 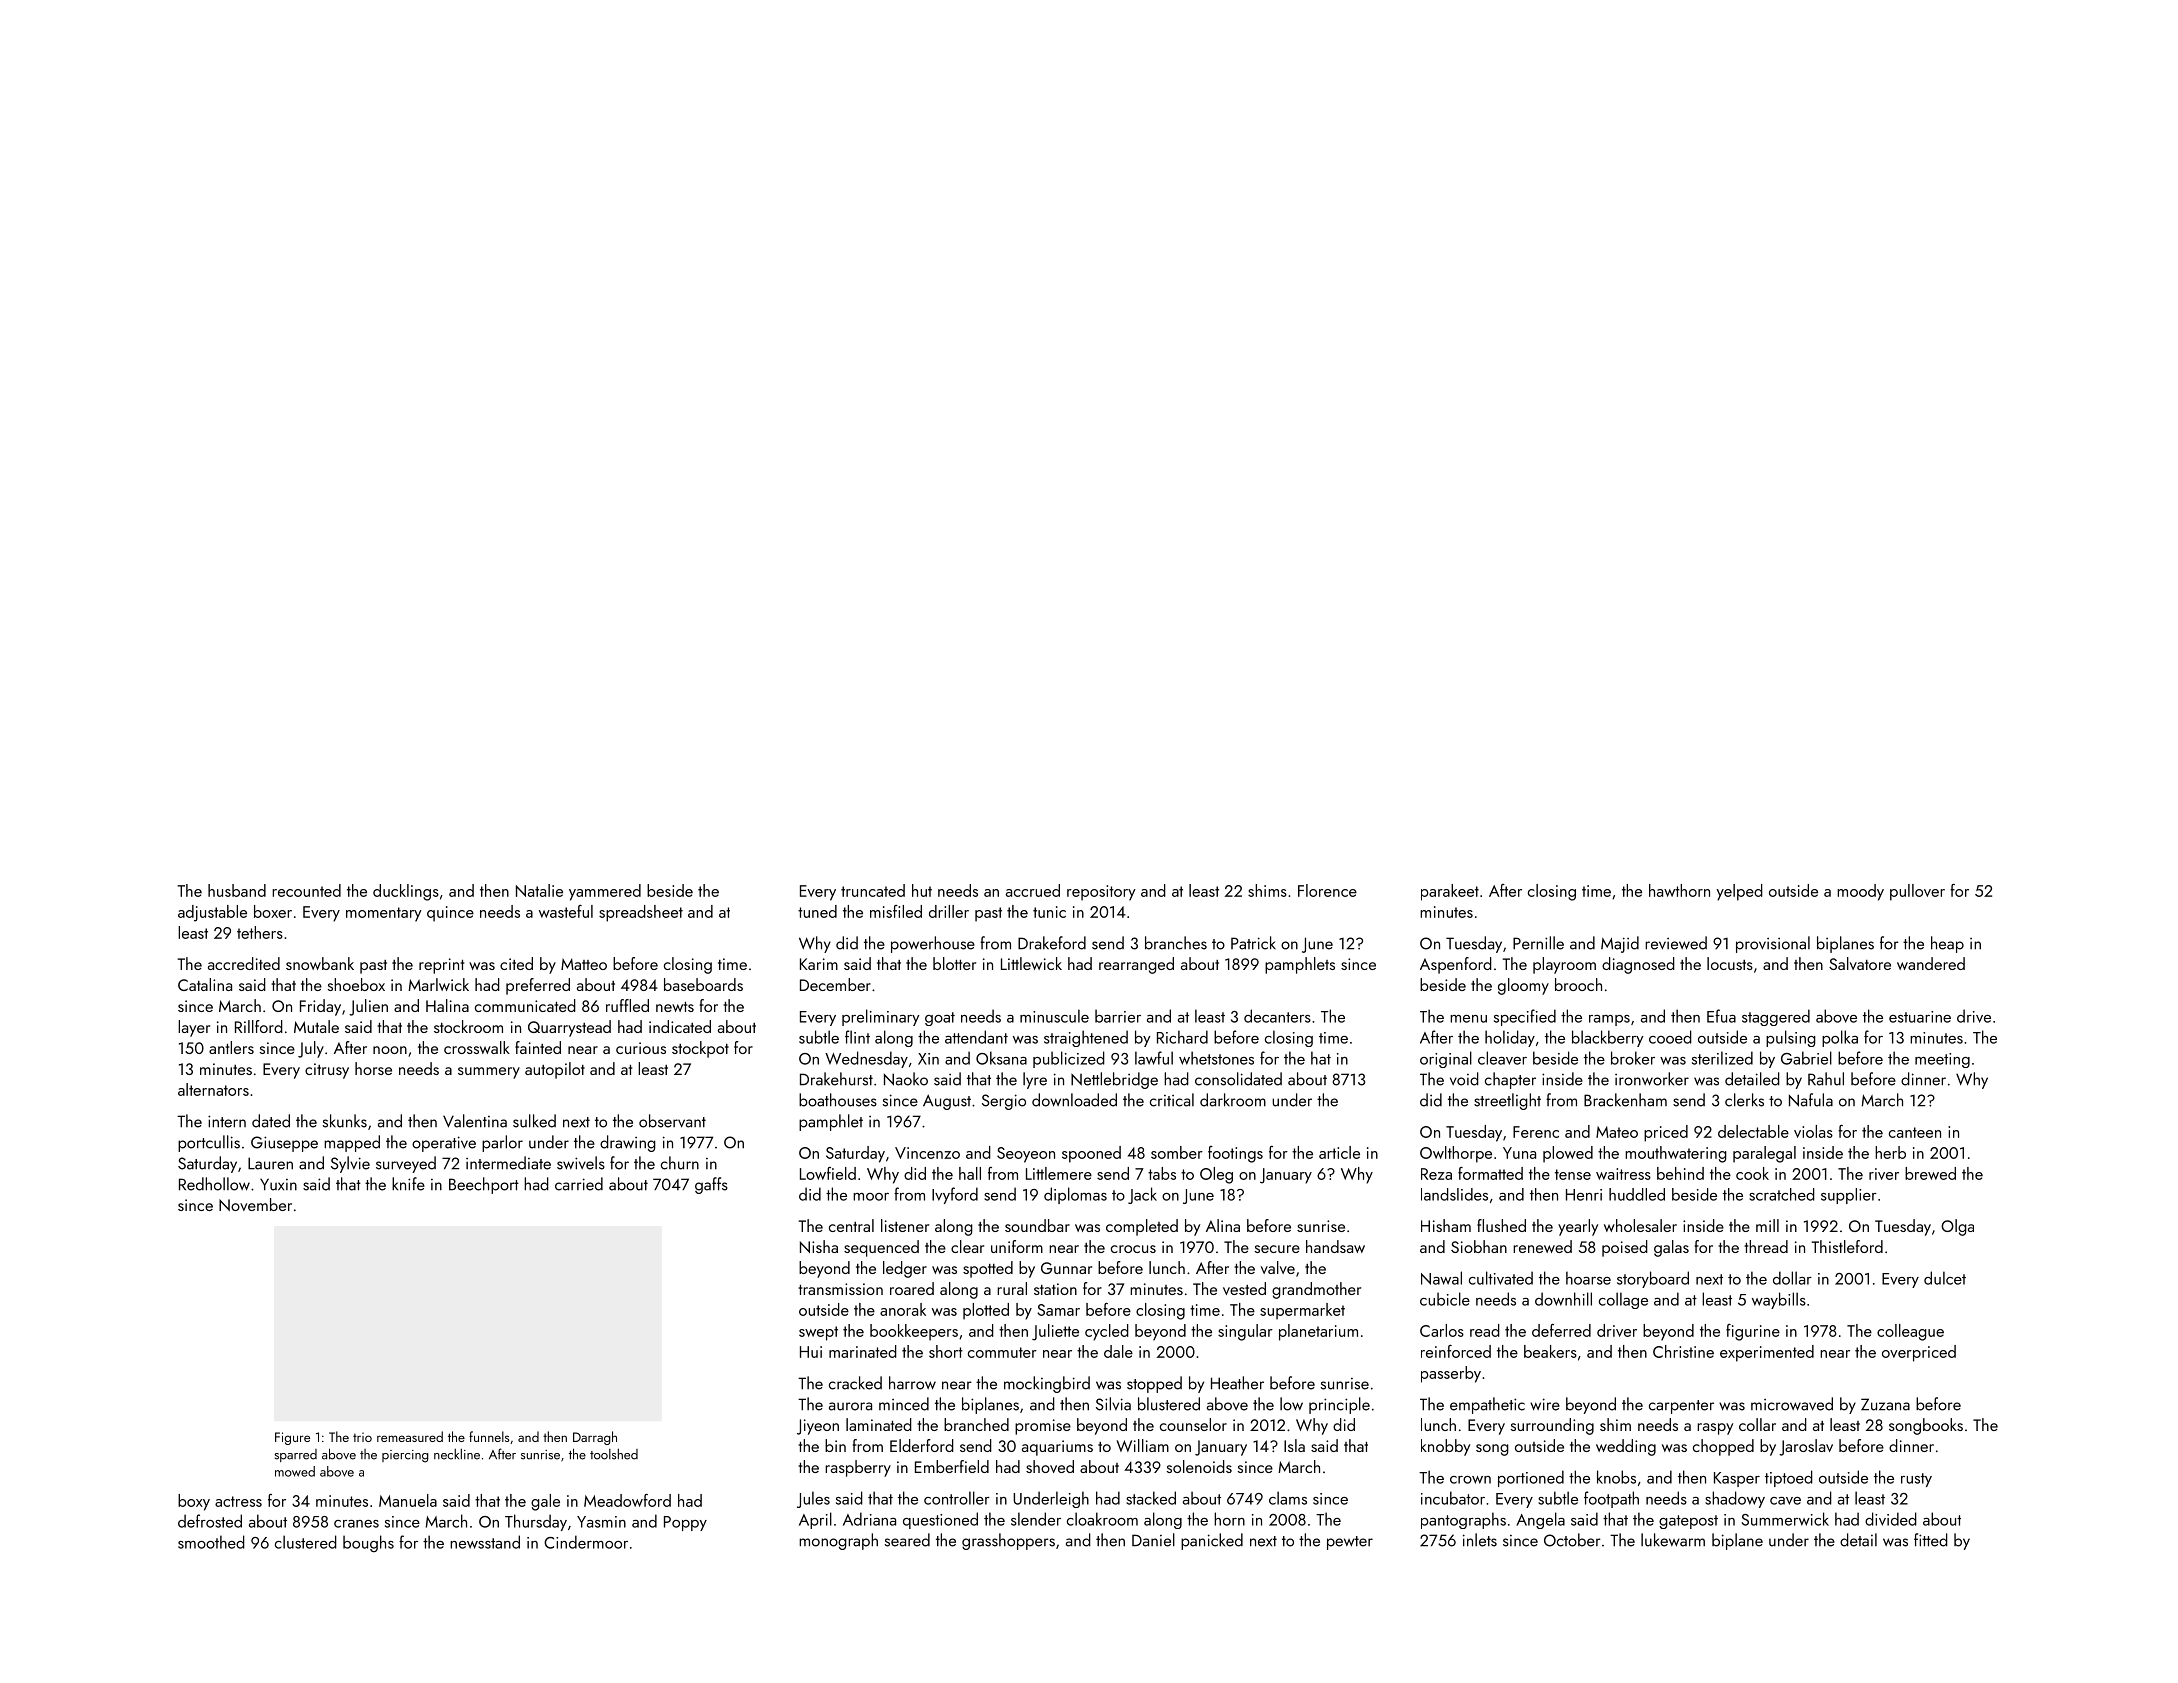 I want to click on Zuzana, so click(x=1885, y=1404).
